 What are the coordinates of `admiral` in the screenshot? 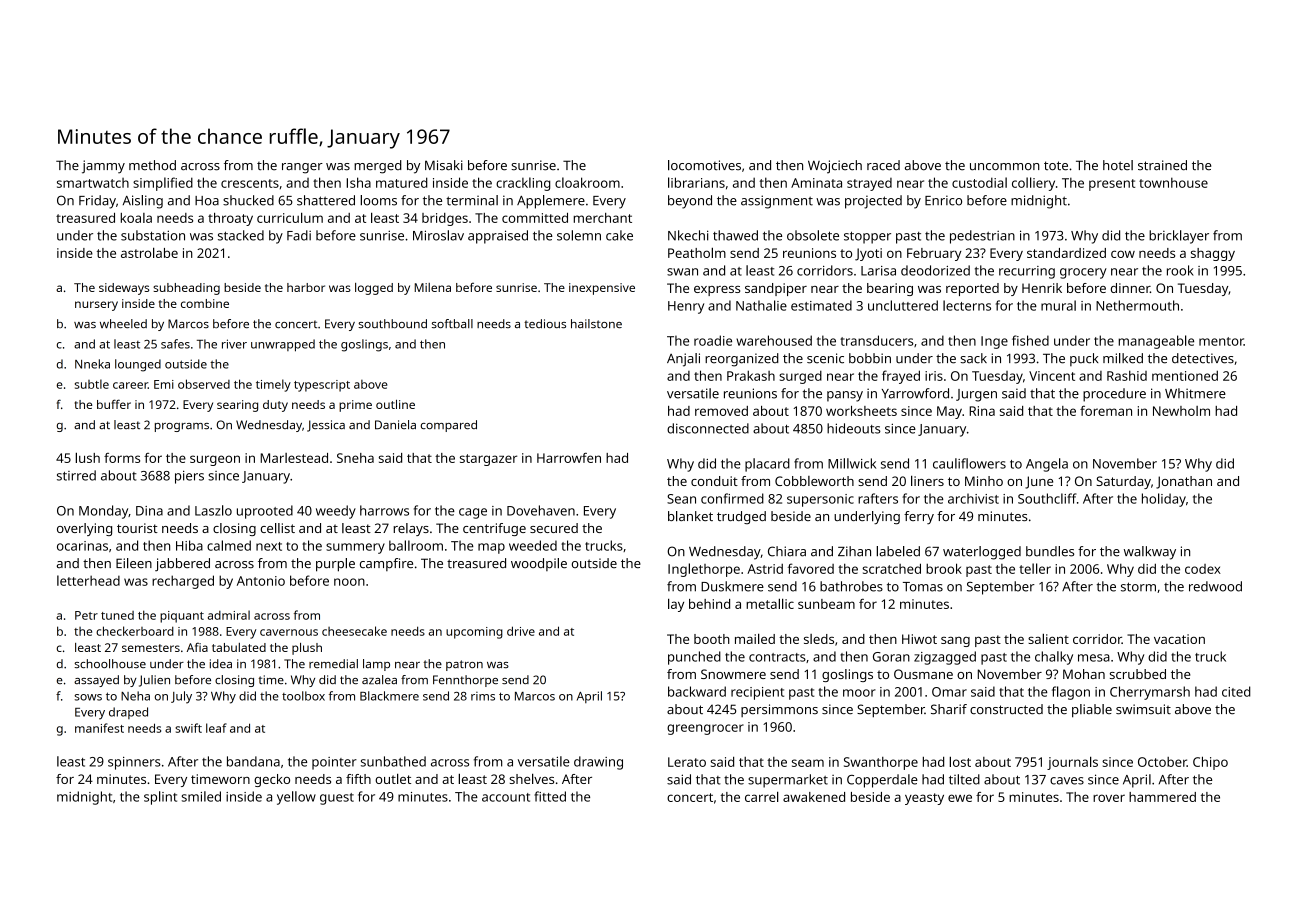 It's located at (229, 615).
